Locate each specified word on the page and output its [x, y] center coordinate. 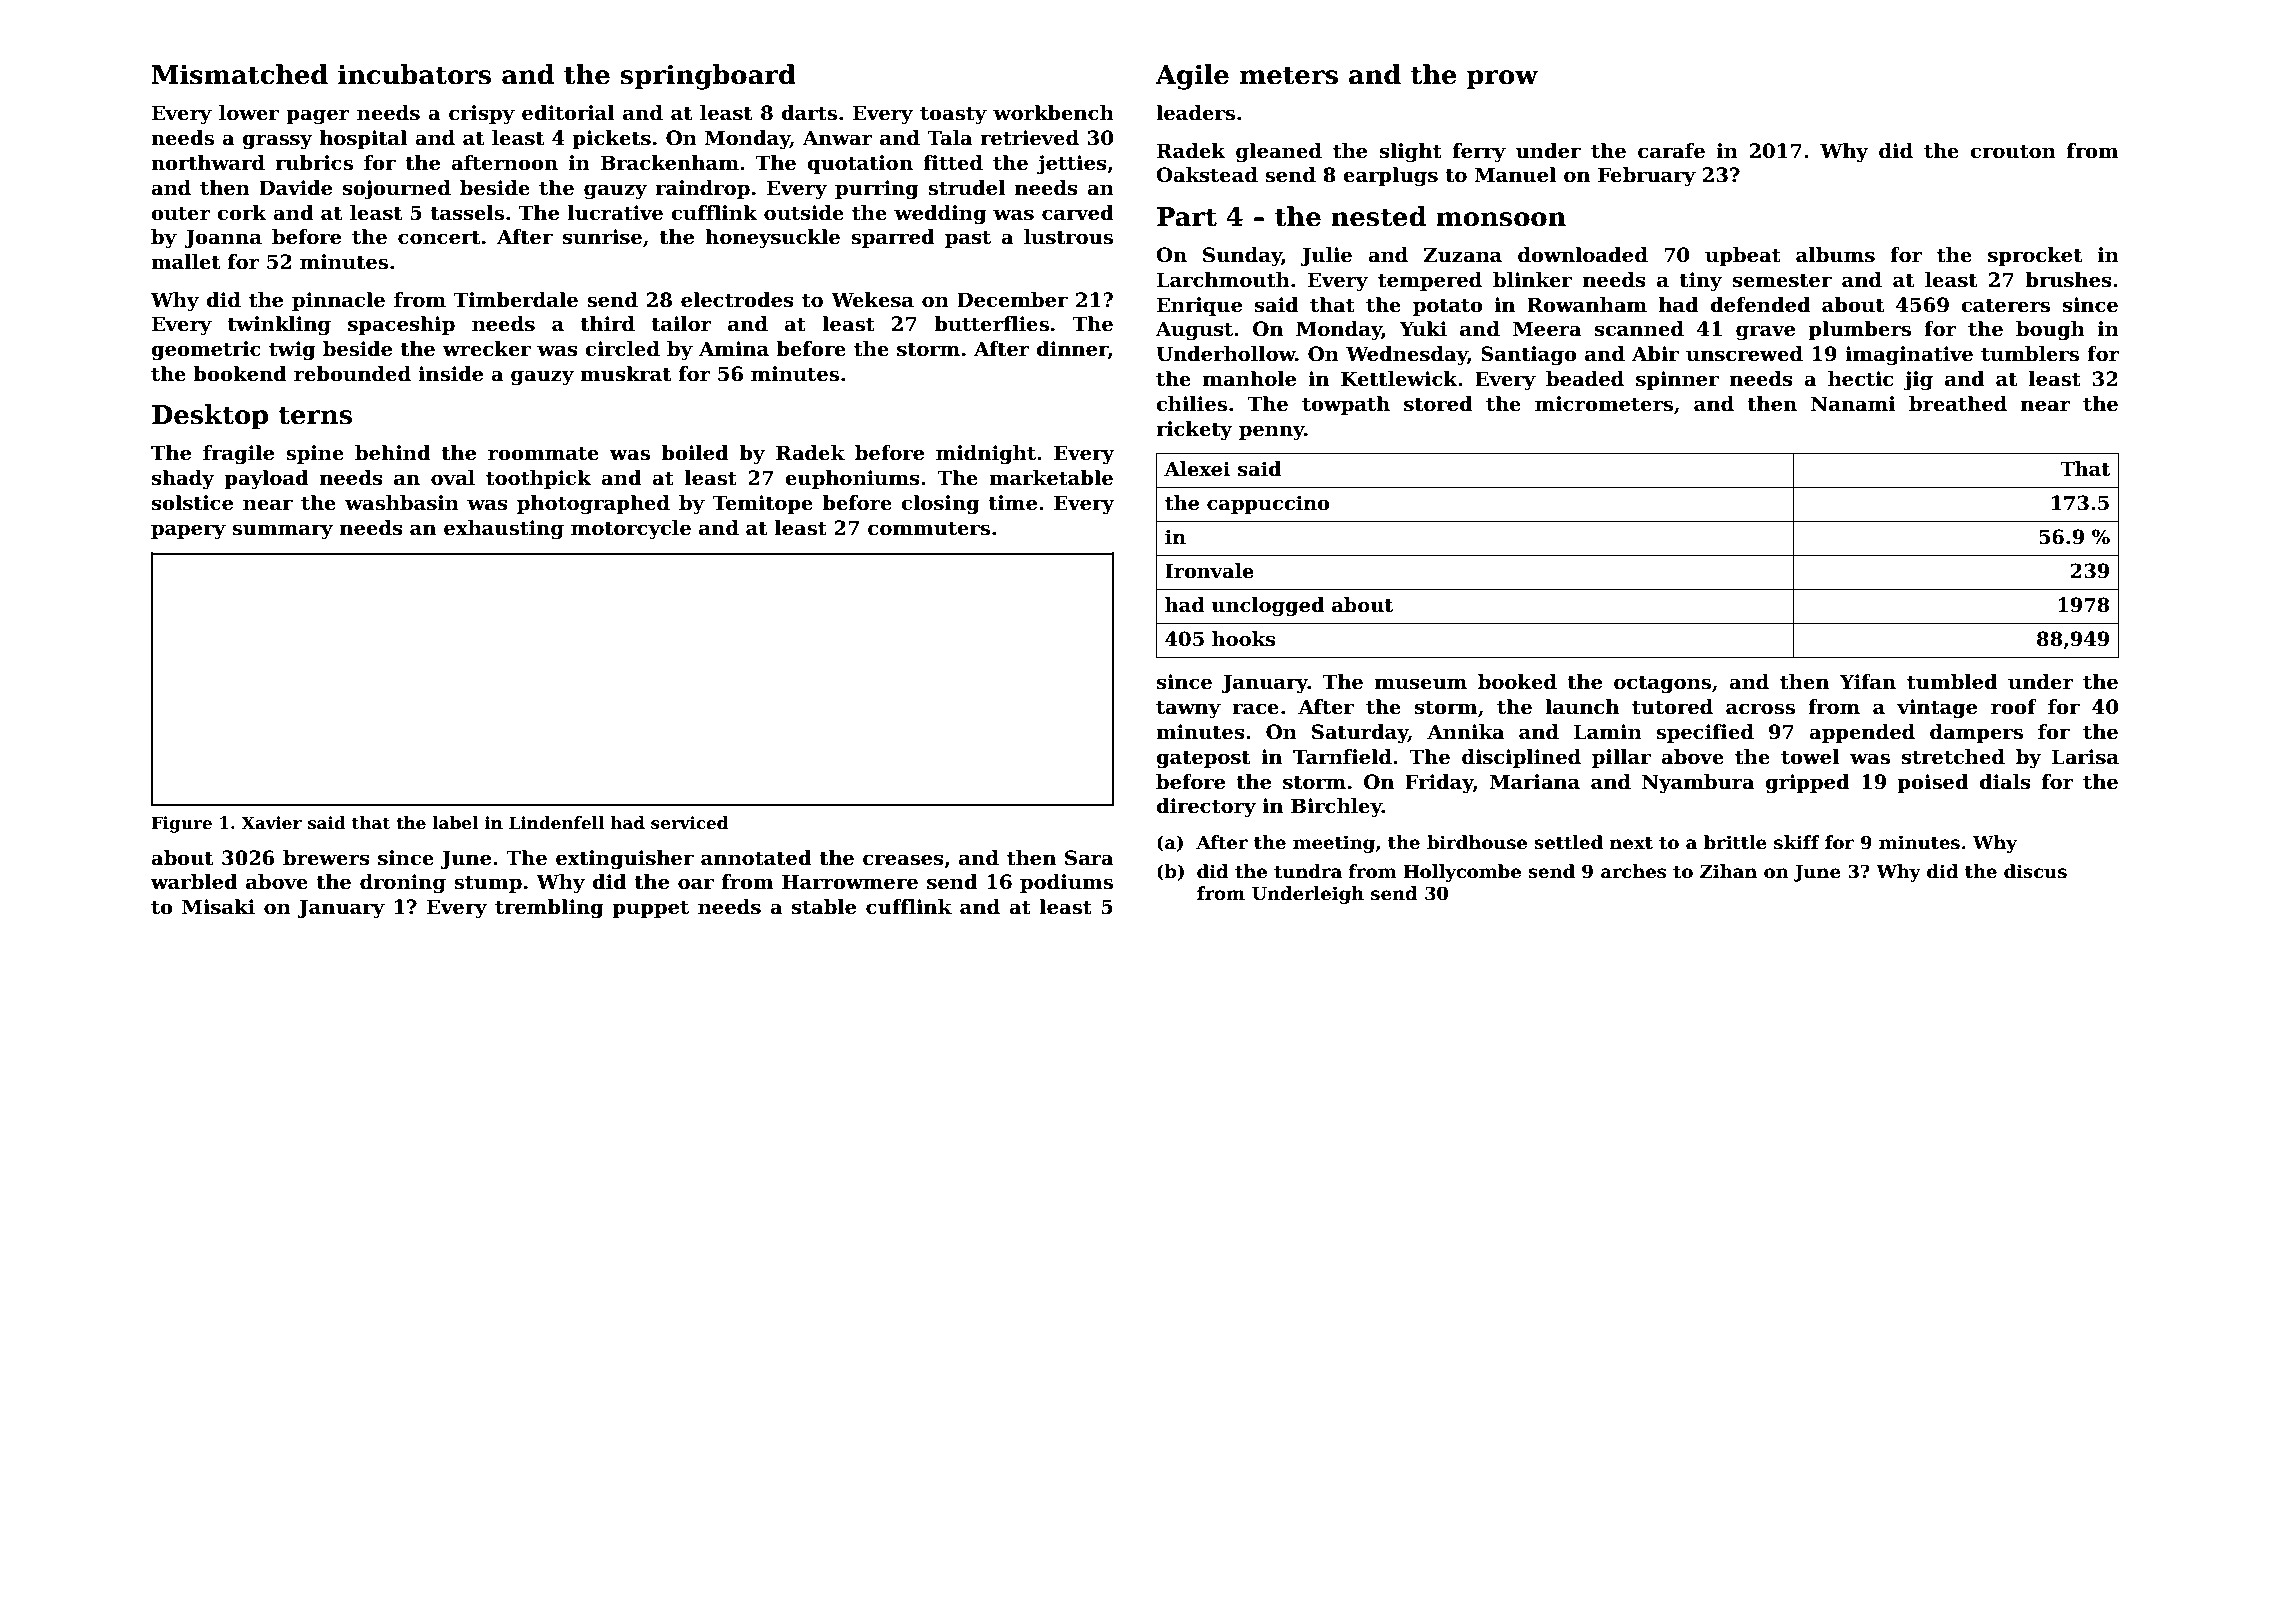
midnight [986, 455]
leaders [1195, 113]
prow [1502, 80]
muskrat [625, 374]
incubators [414, 74]
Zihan [1728, 871]
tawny [1188, 710]
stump [488, 884]
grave [1765, 333]
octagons [1662, 685]
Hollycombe [1462, 873]
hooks [1243, 639]
